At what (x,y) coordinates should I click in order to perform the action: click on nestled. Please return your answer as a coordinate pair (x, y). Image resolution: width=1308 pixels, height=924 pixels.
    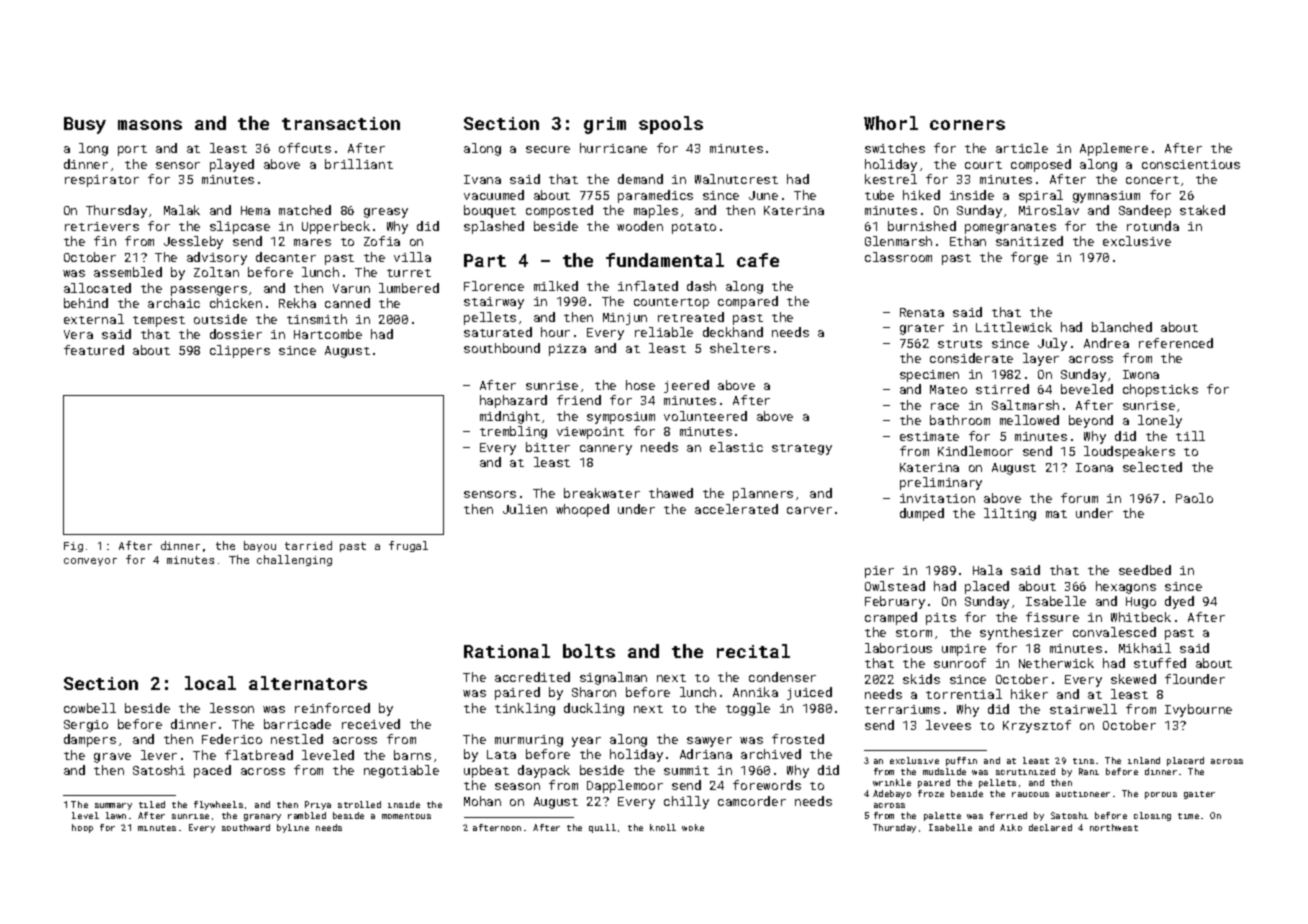
    Looking at the image, I should click on (297, 739).
